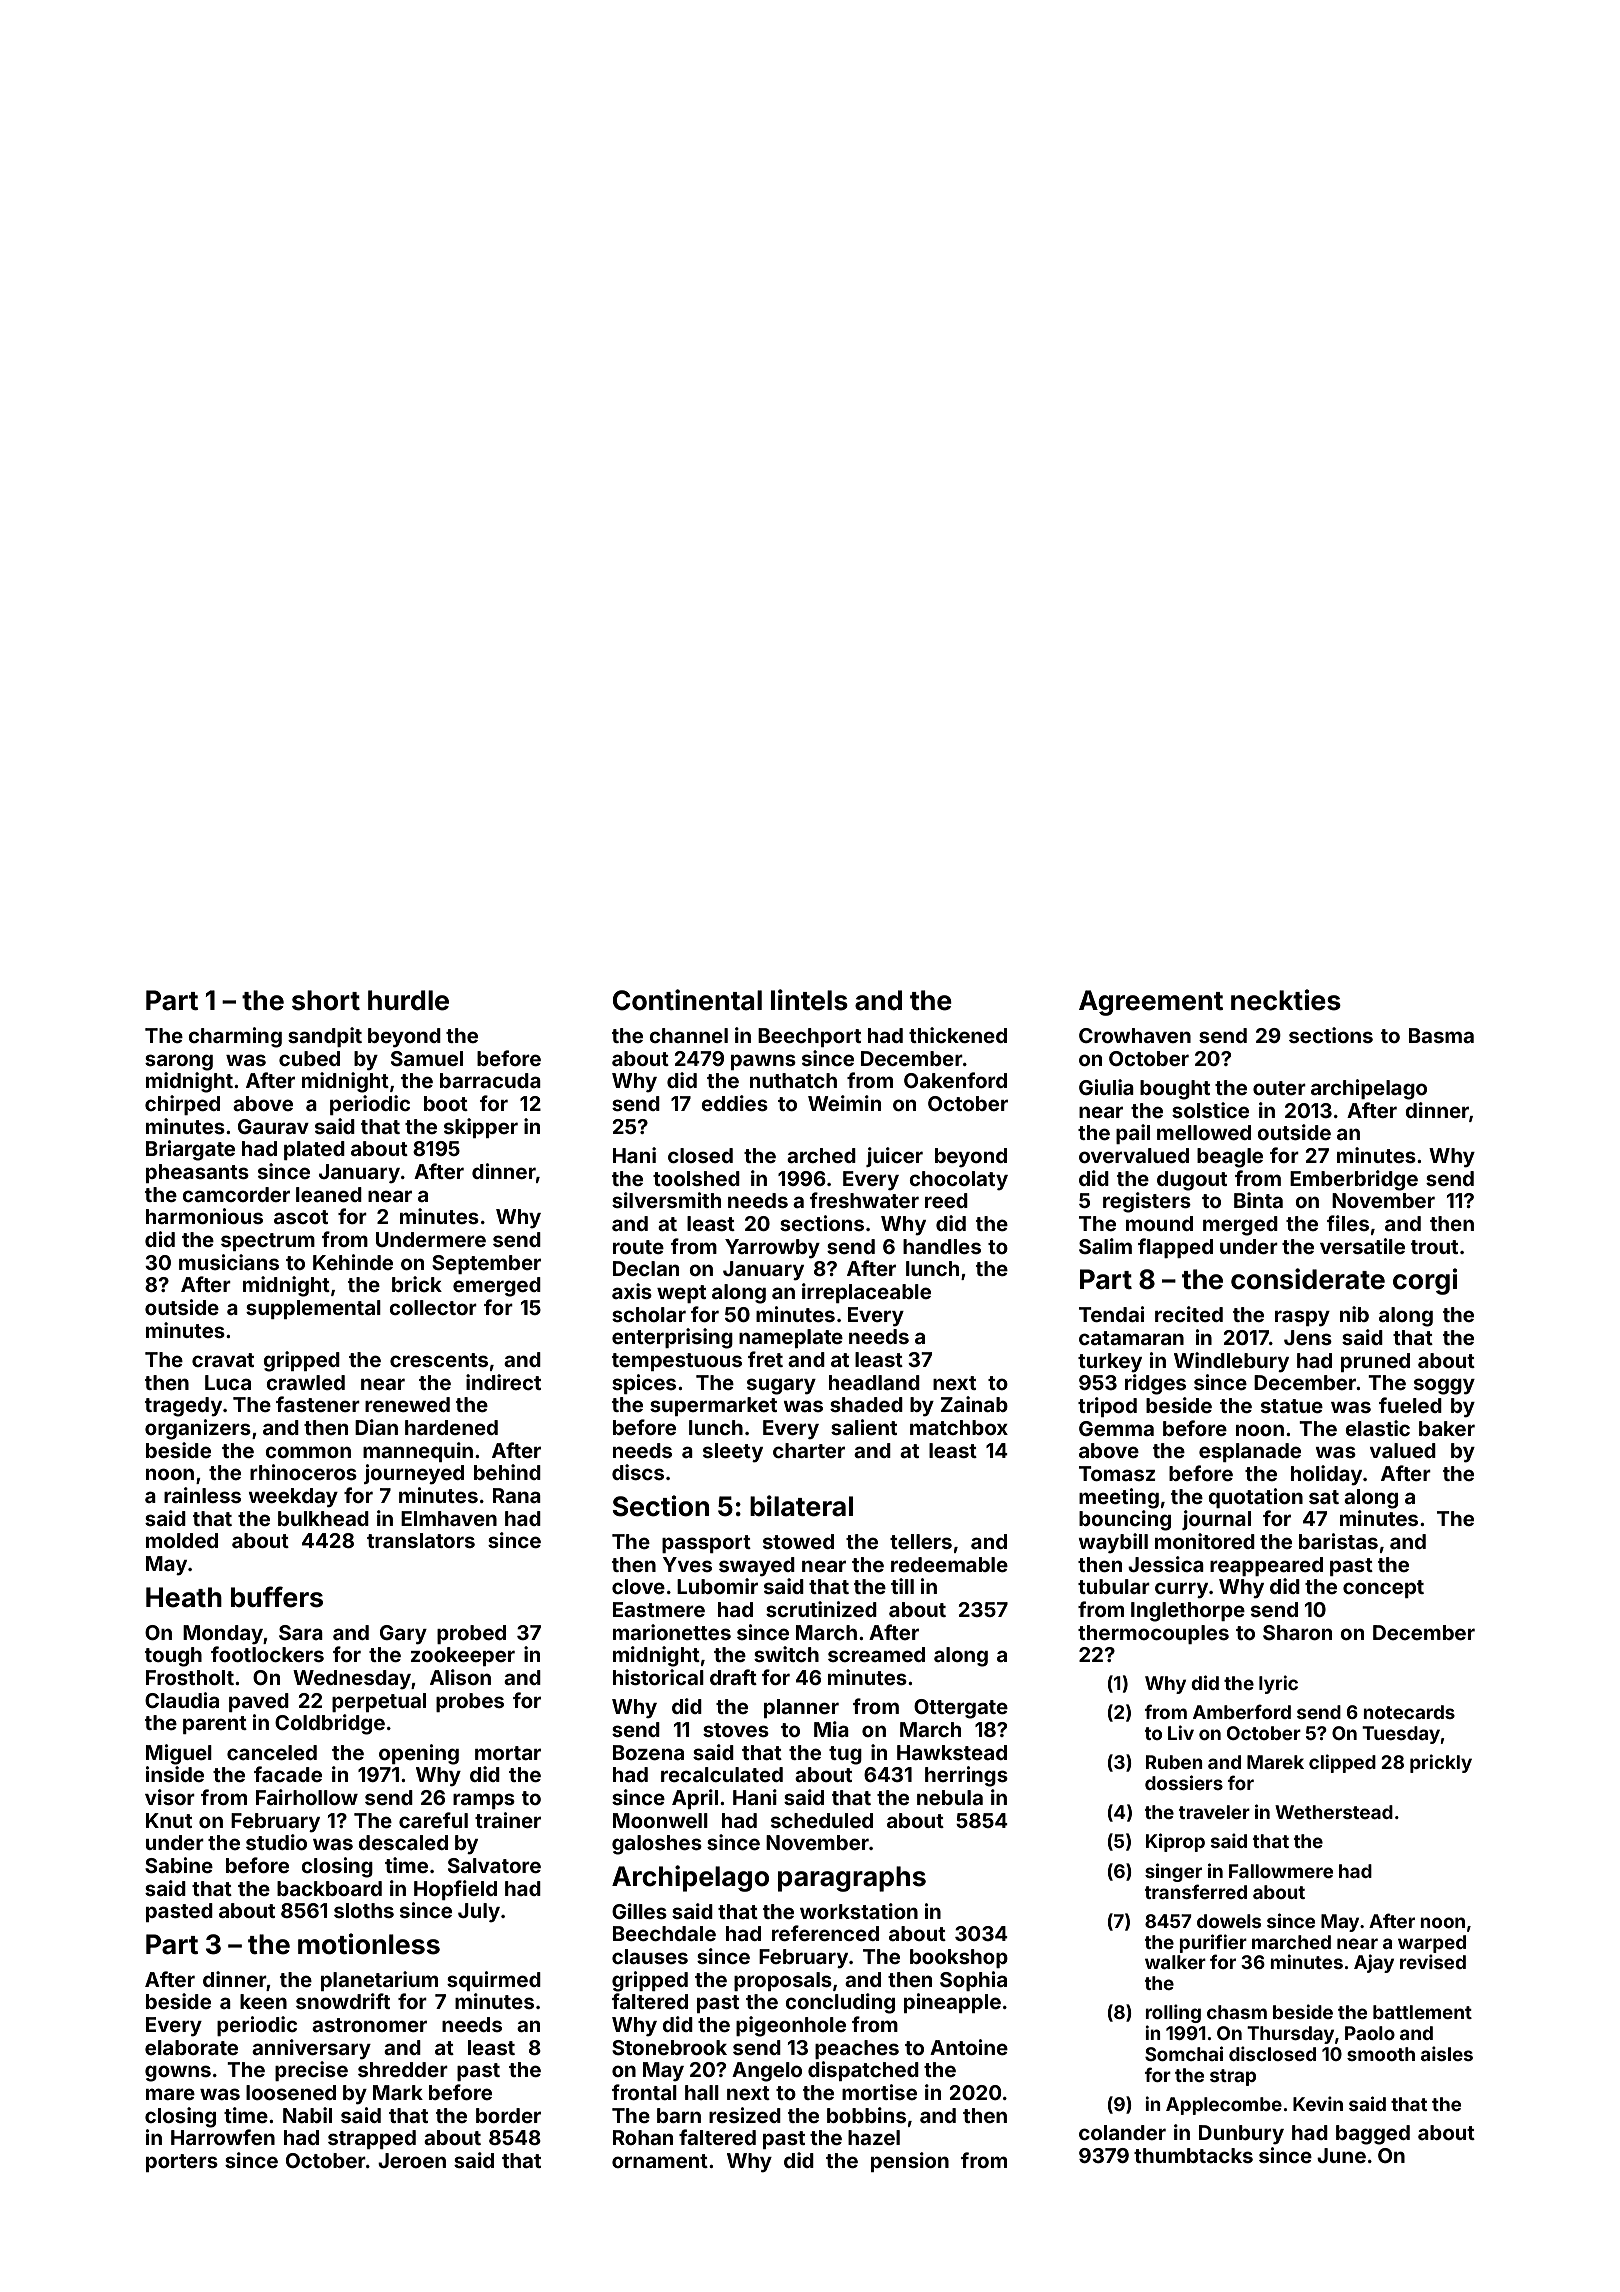 The image size is (1620, 2292). Describe the element at coordinates (1175, 1962) in the screenshot. I see `walker` at that location.
